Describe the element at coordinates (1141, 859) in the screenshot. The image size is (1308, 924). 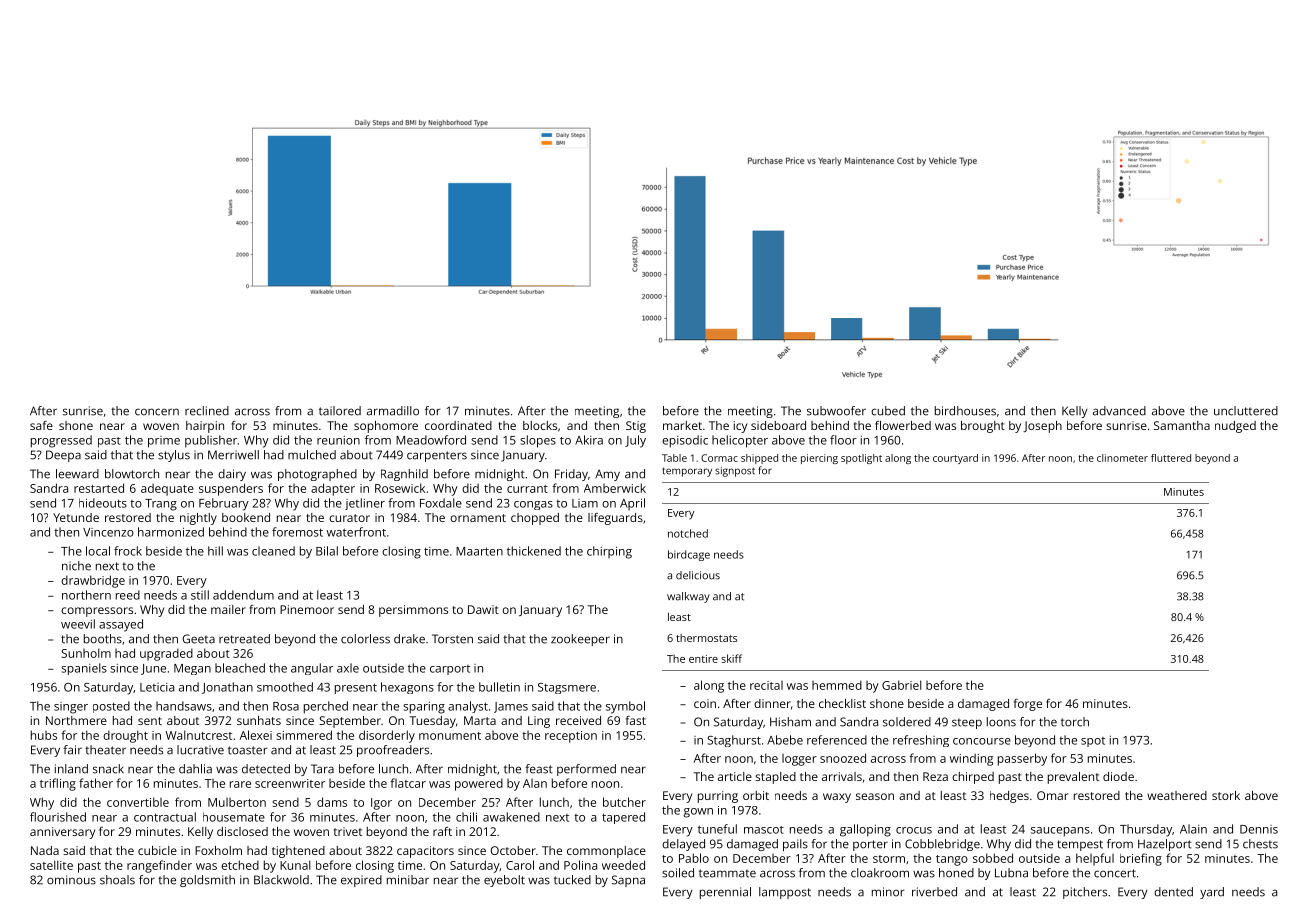
I see `briefing` at that location.
